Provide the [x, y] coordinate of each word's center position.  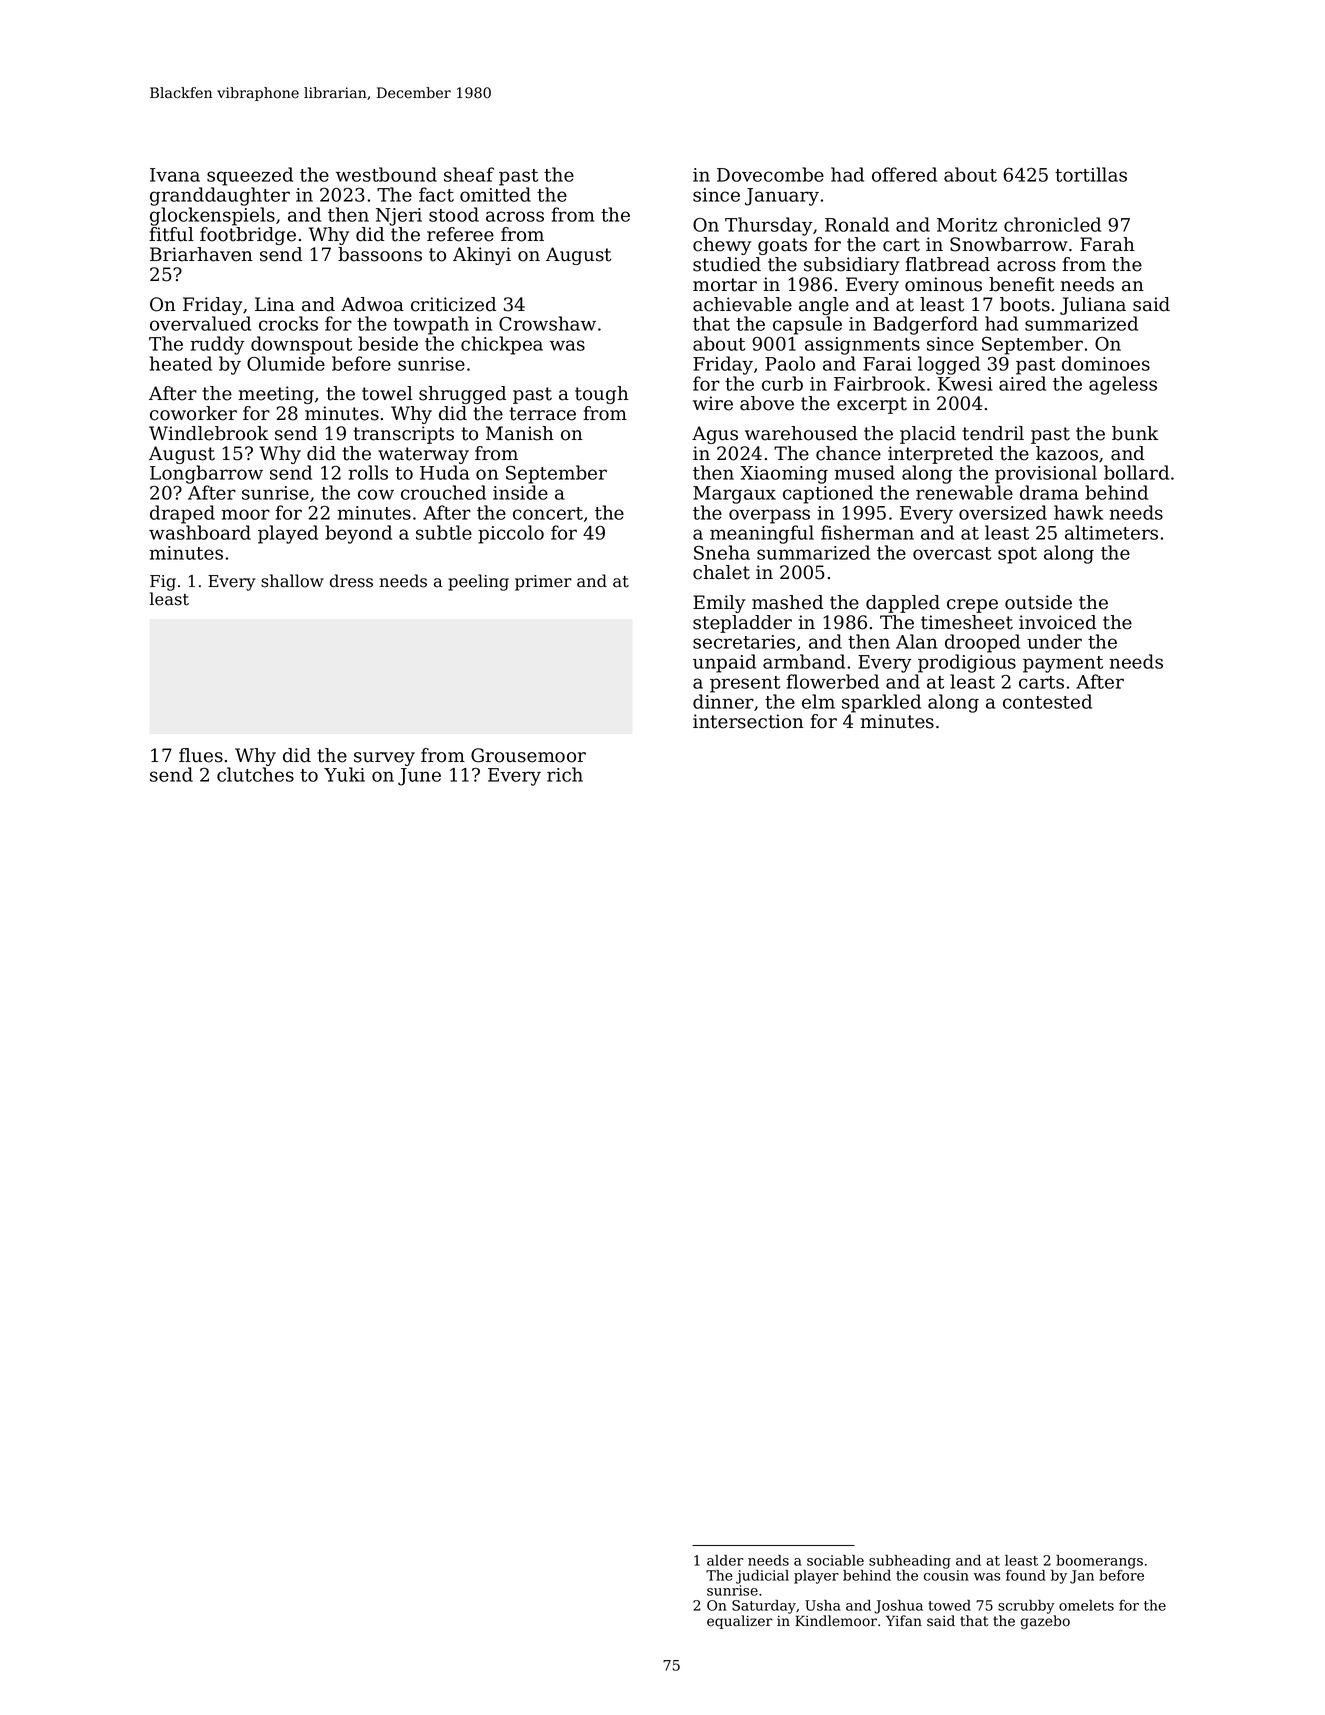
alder [725, 1560]
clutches [255, 774]
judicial [762, 1577]
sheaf [469, 174]
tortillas [1091, 174]
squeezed [250, 176]
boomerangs [1099, 1562]
